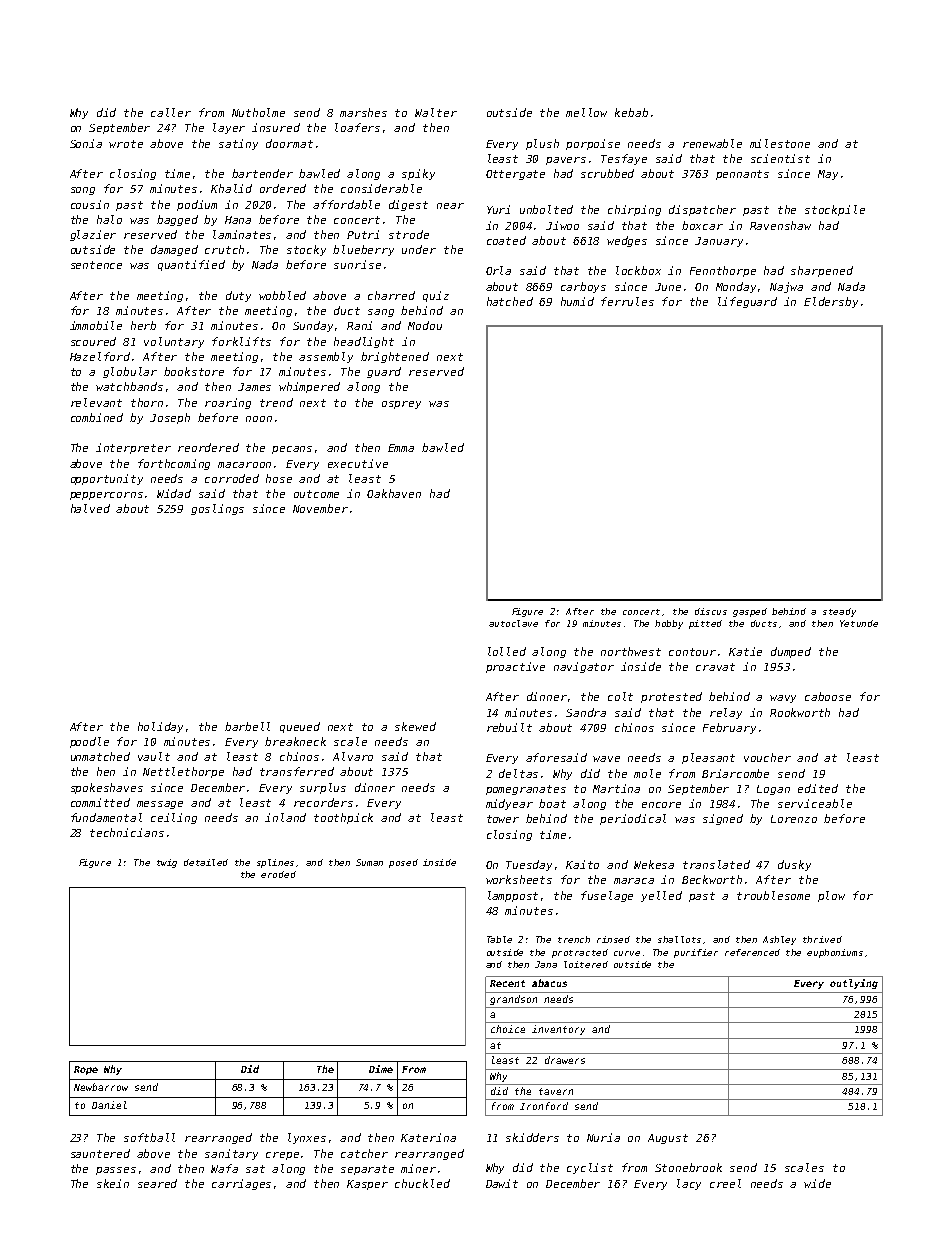  Describe the element at coordinates (130, 372) in the page. I see `globular` at that location.
